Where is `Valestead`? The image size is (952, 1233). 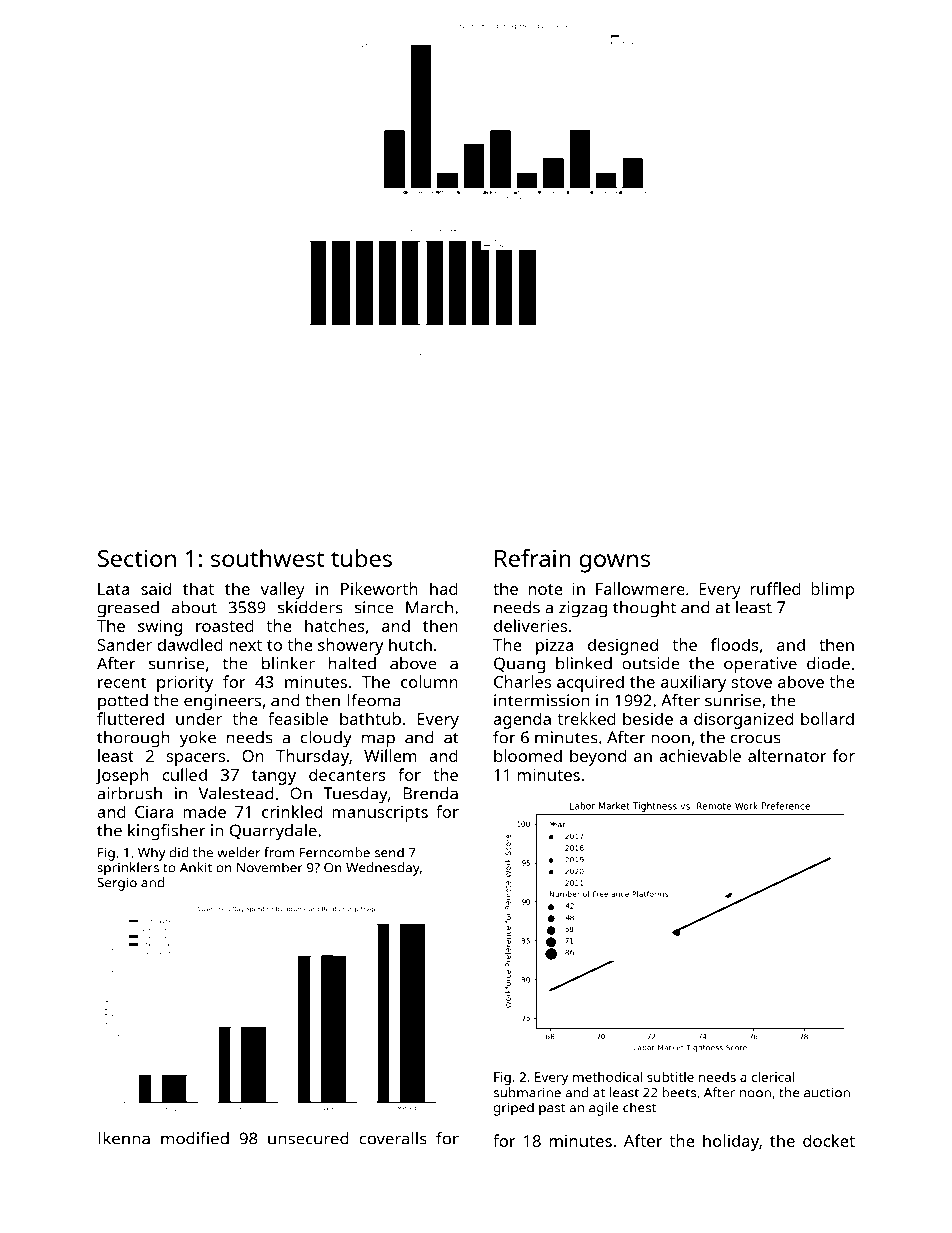 Valestead is located at coordinates (236, 793).
